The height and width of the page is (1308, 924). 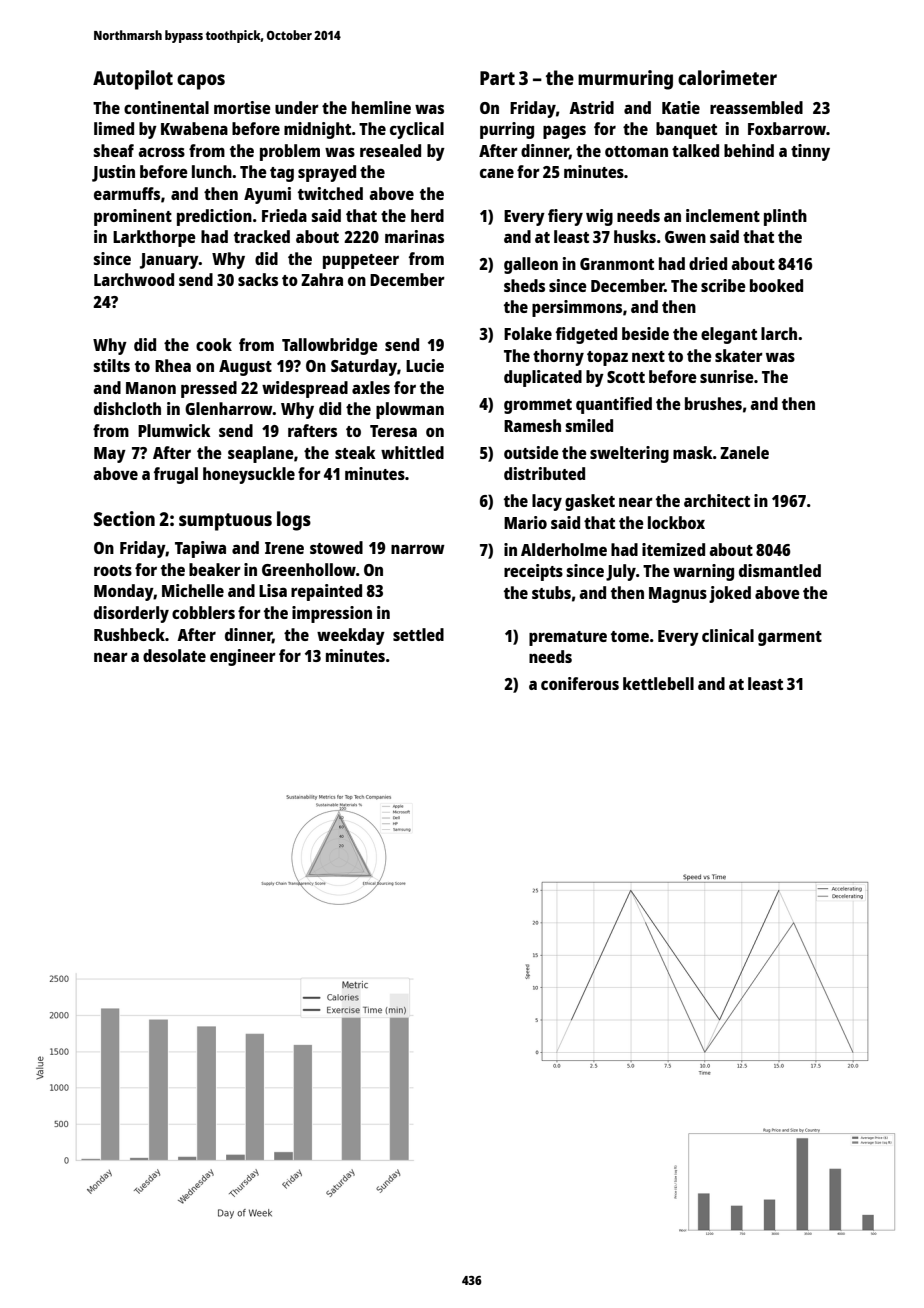 What do you see at coordinates (543, 378) in the page?
I see `duplicated` at bounding box center [543, 378].
